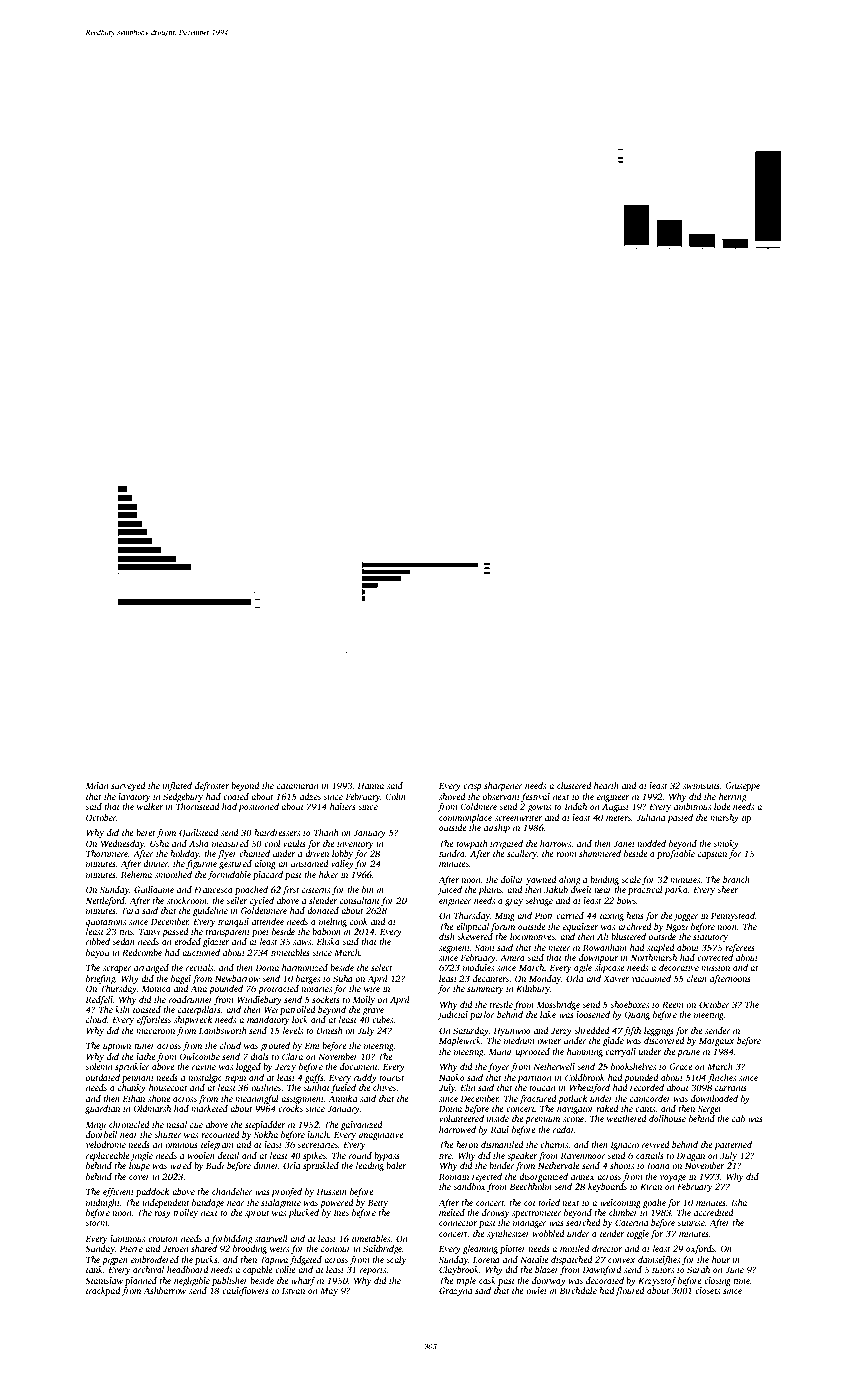 This screenshot has width=849, height=1400. I want to click on Saltbridge, so click(382, 1249).
